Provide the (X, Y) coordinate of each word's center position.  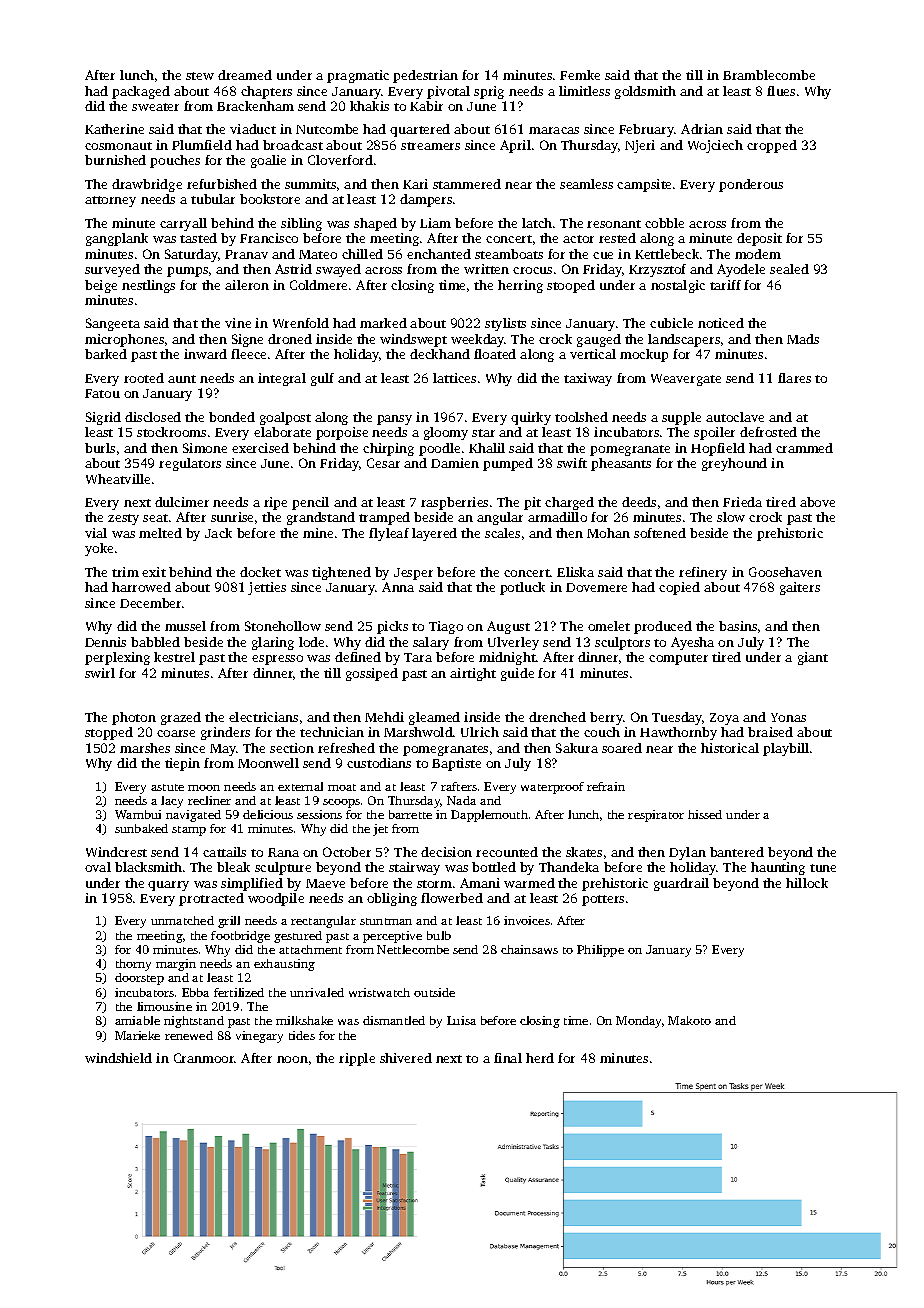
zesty (123, 519)
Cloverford (340, 160)
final (508, 1058)
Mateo (318, 254)
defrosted (768, 432)
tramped (384, 518)
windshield (118, 1058)
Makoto (689, 1020)
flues (781, 91)
